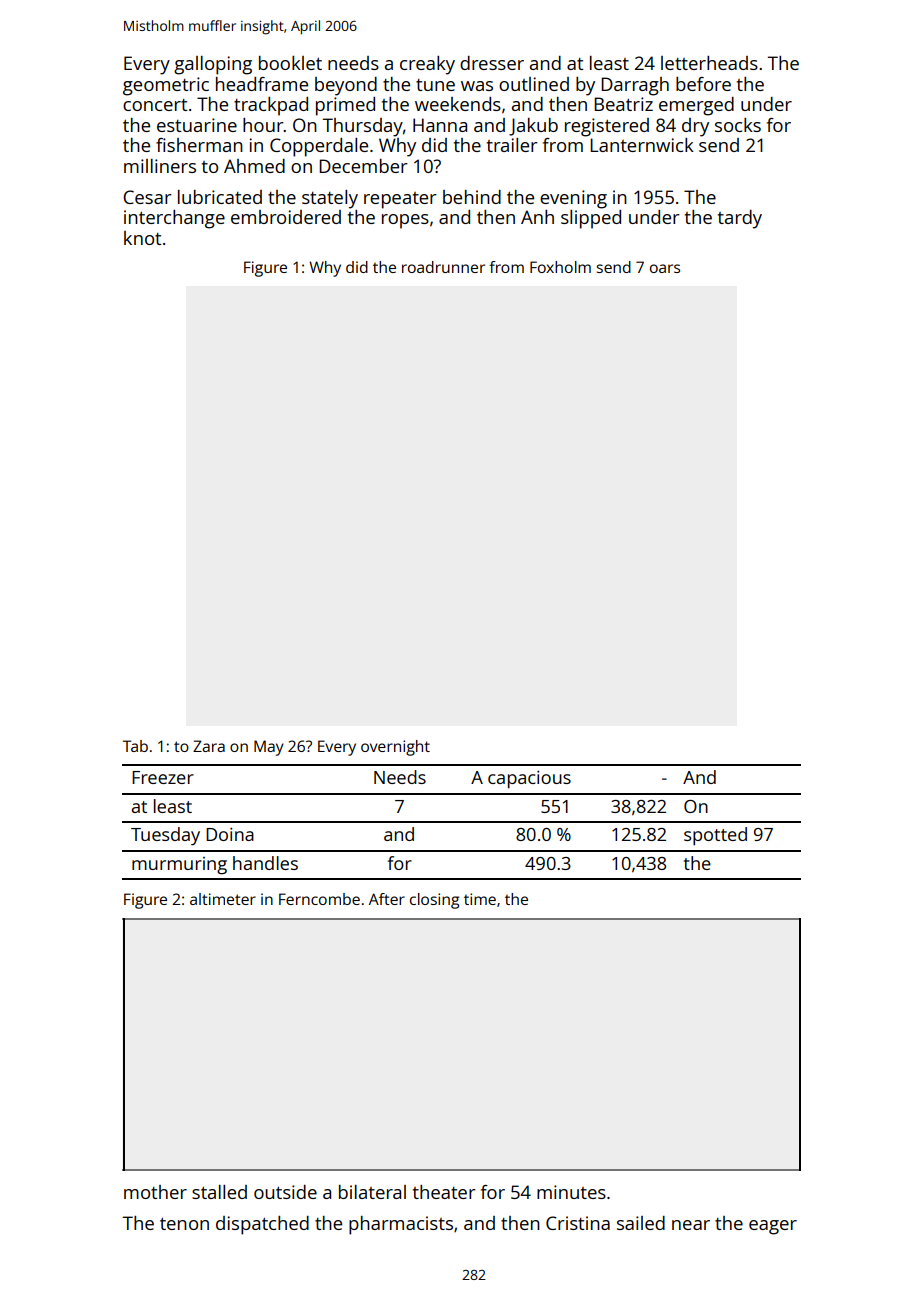 The height and width of the screenshot is (1314, 924). Describe the element at coordinates (184, 1224) in the screenshot. I see `tenon` at that location.
